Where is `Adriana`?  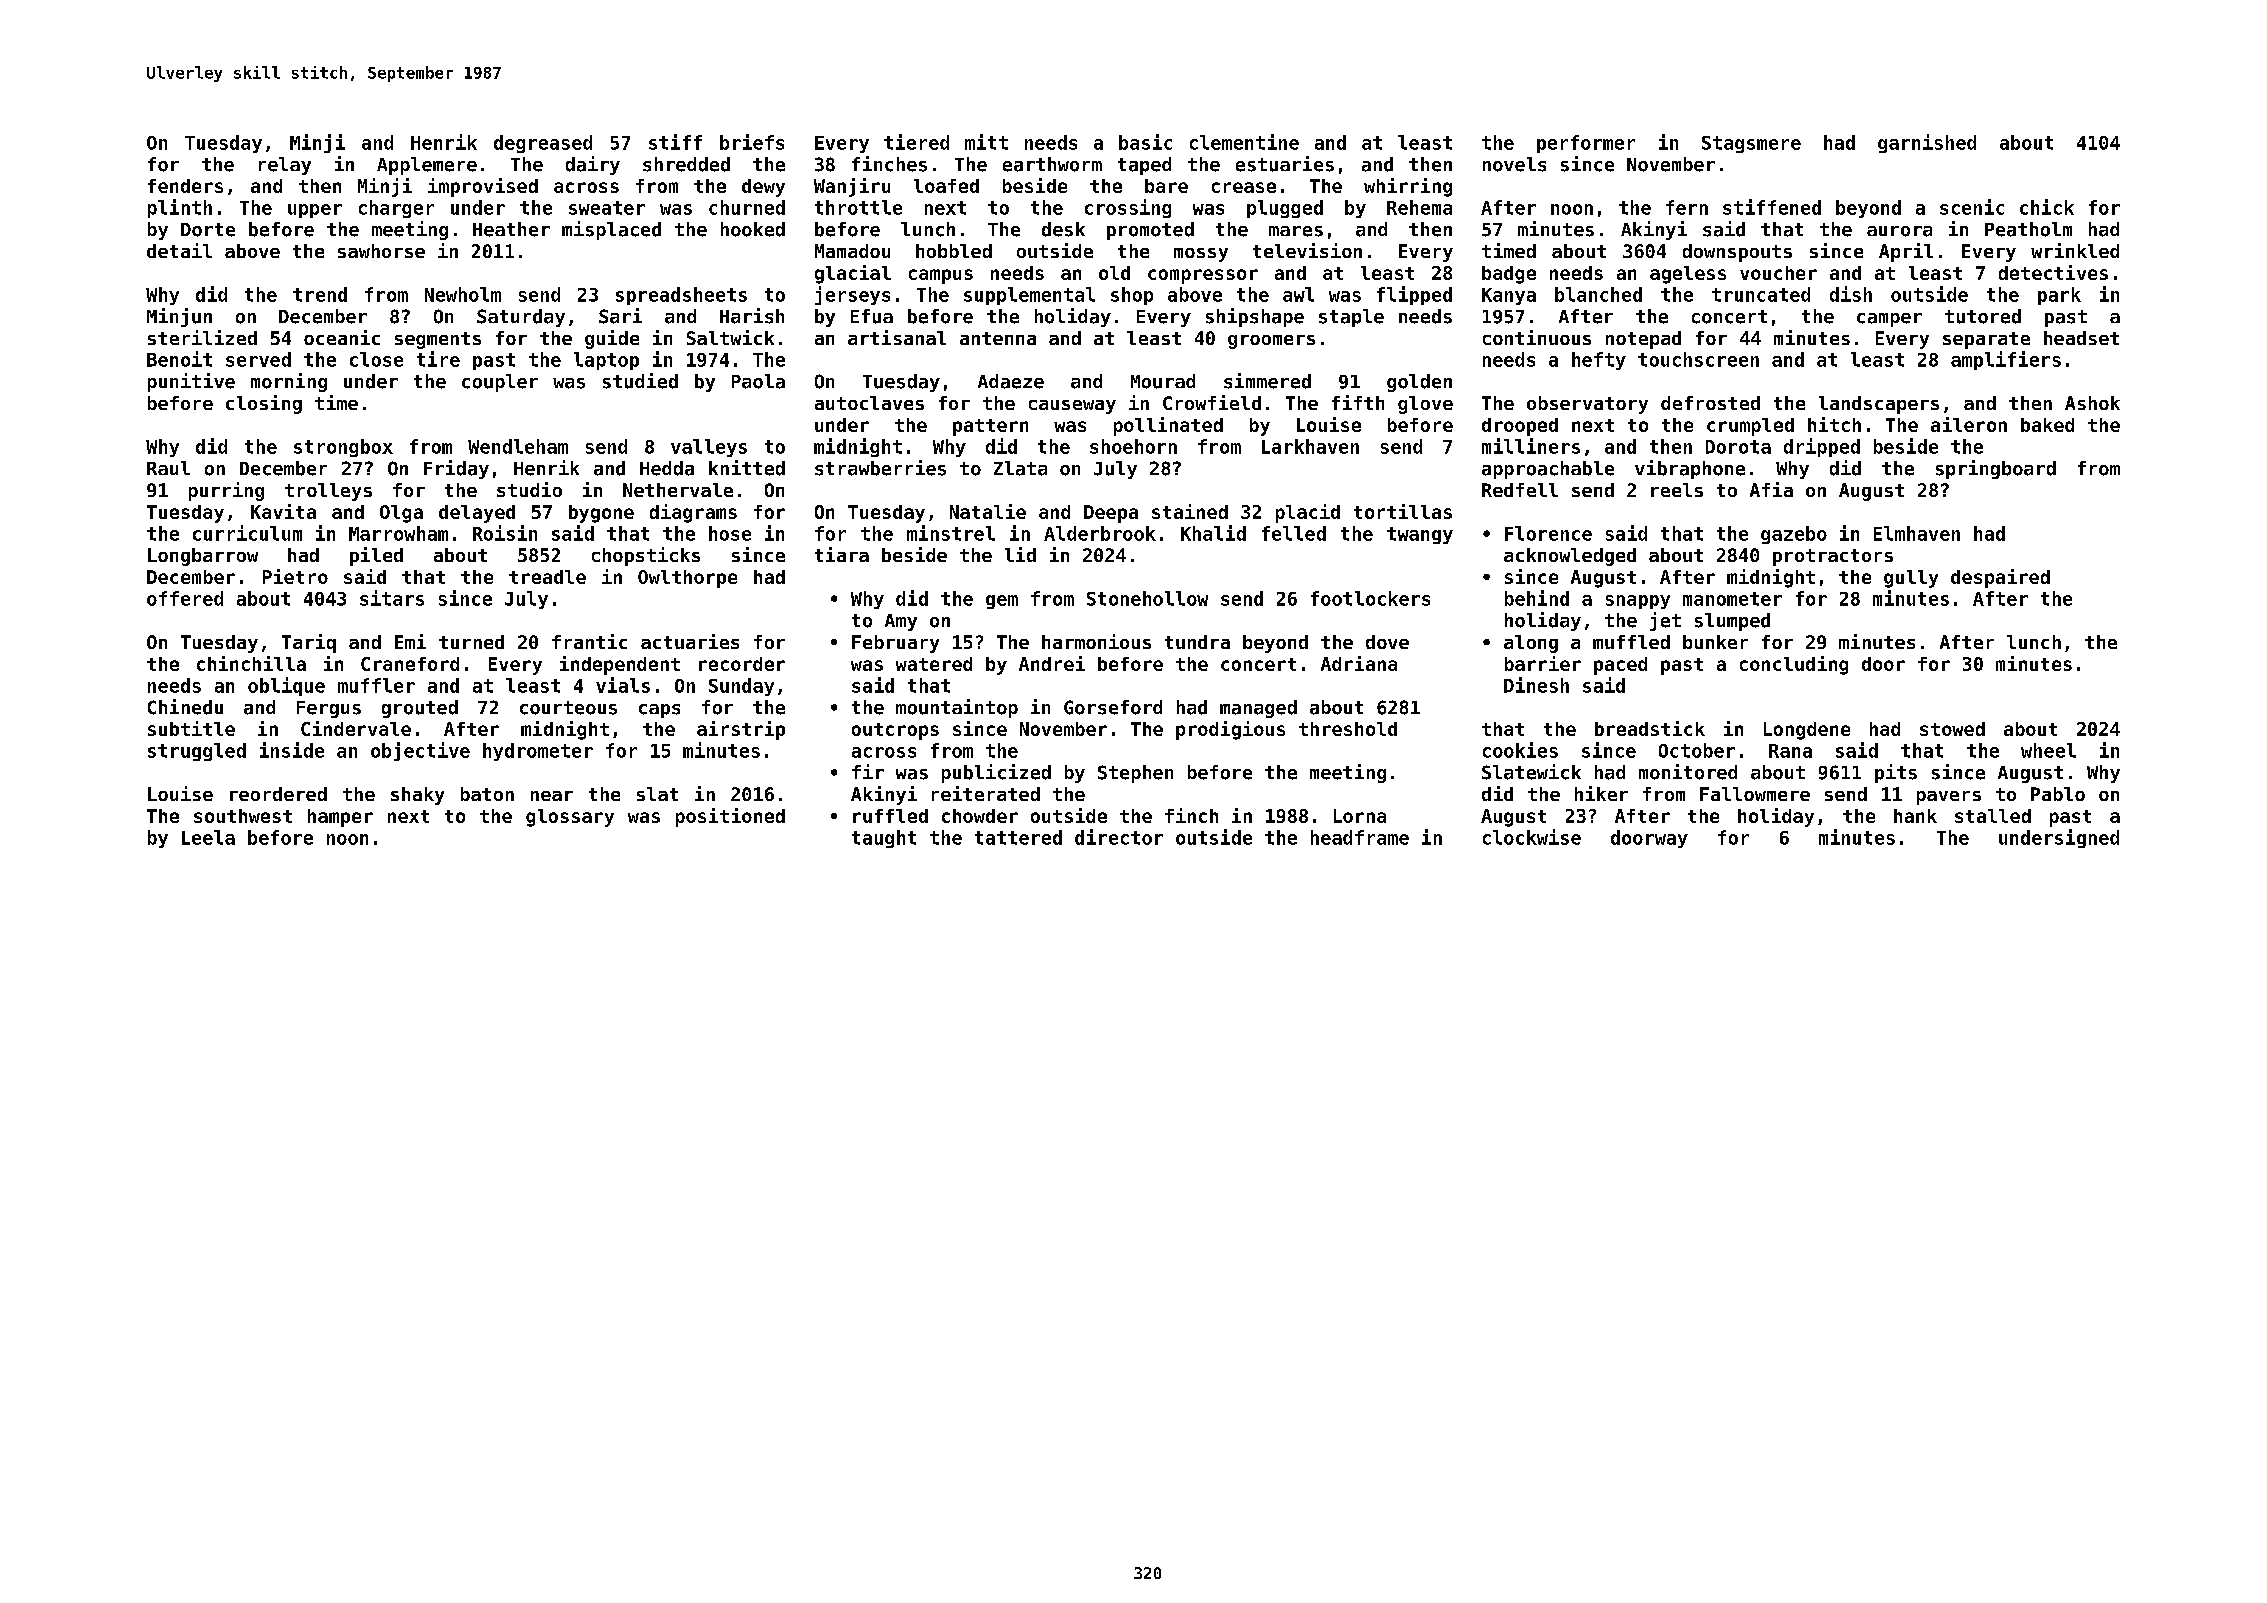
Adriana is located at coordinates (1359, 663).
